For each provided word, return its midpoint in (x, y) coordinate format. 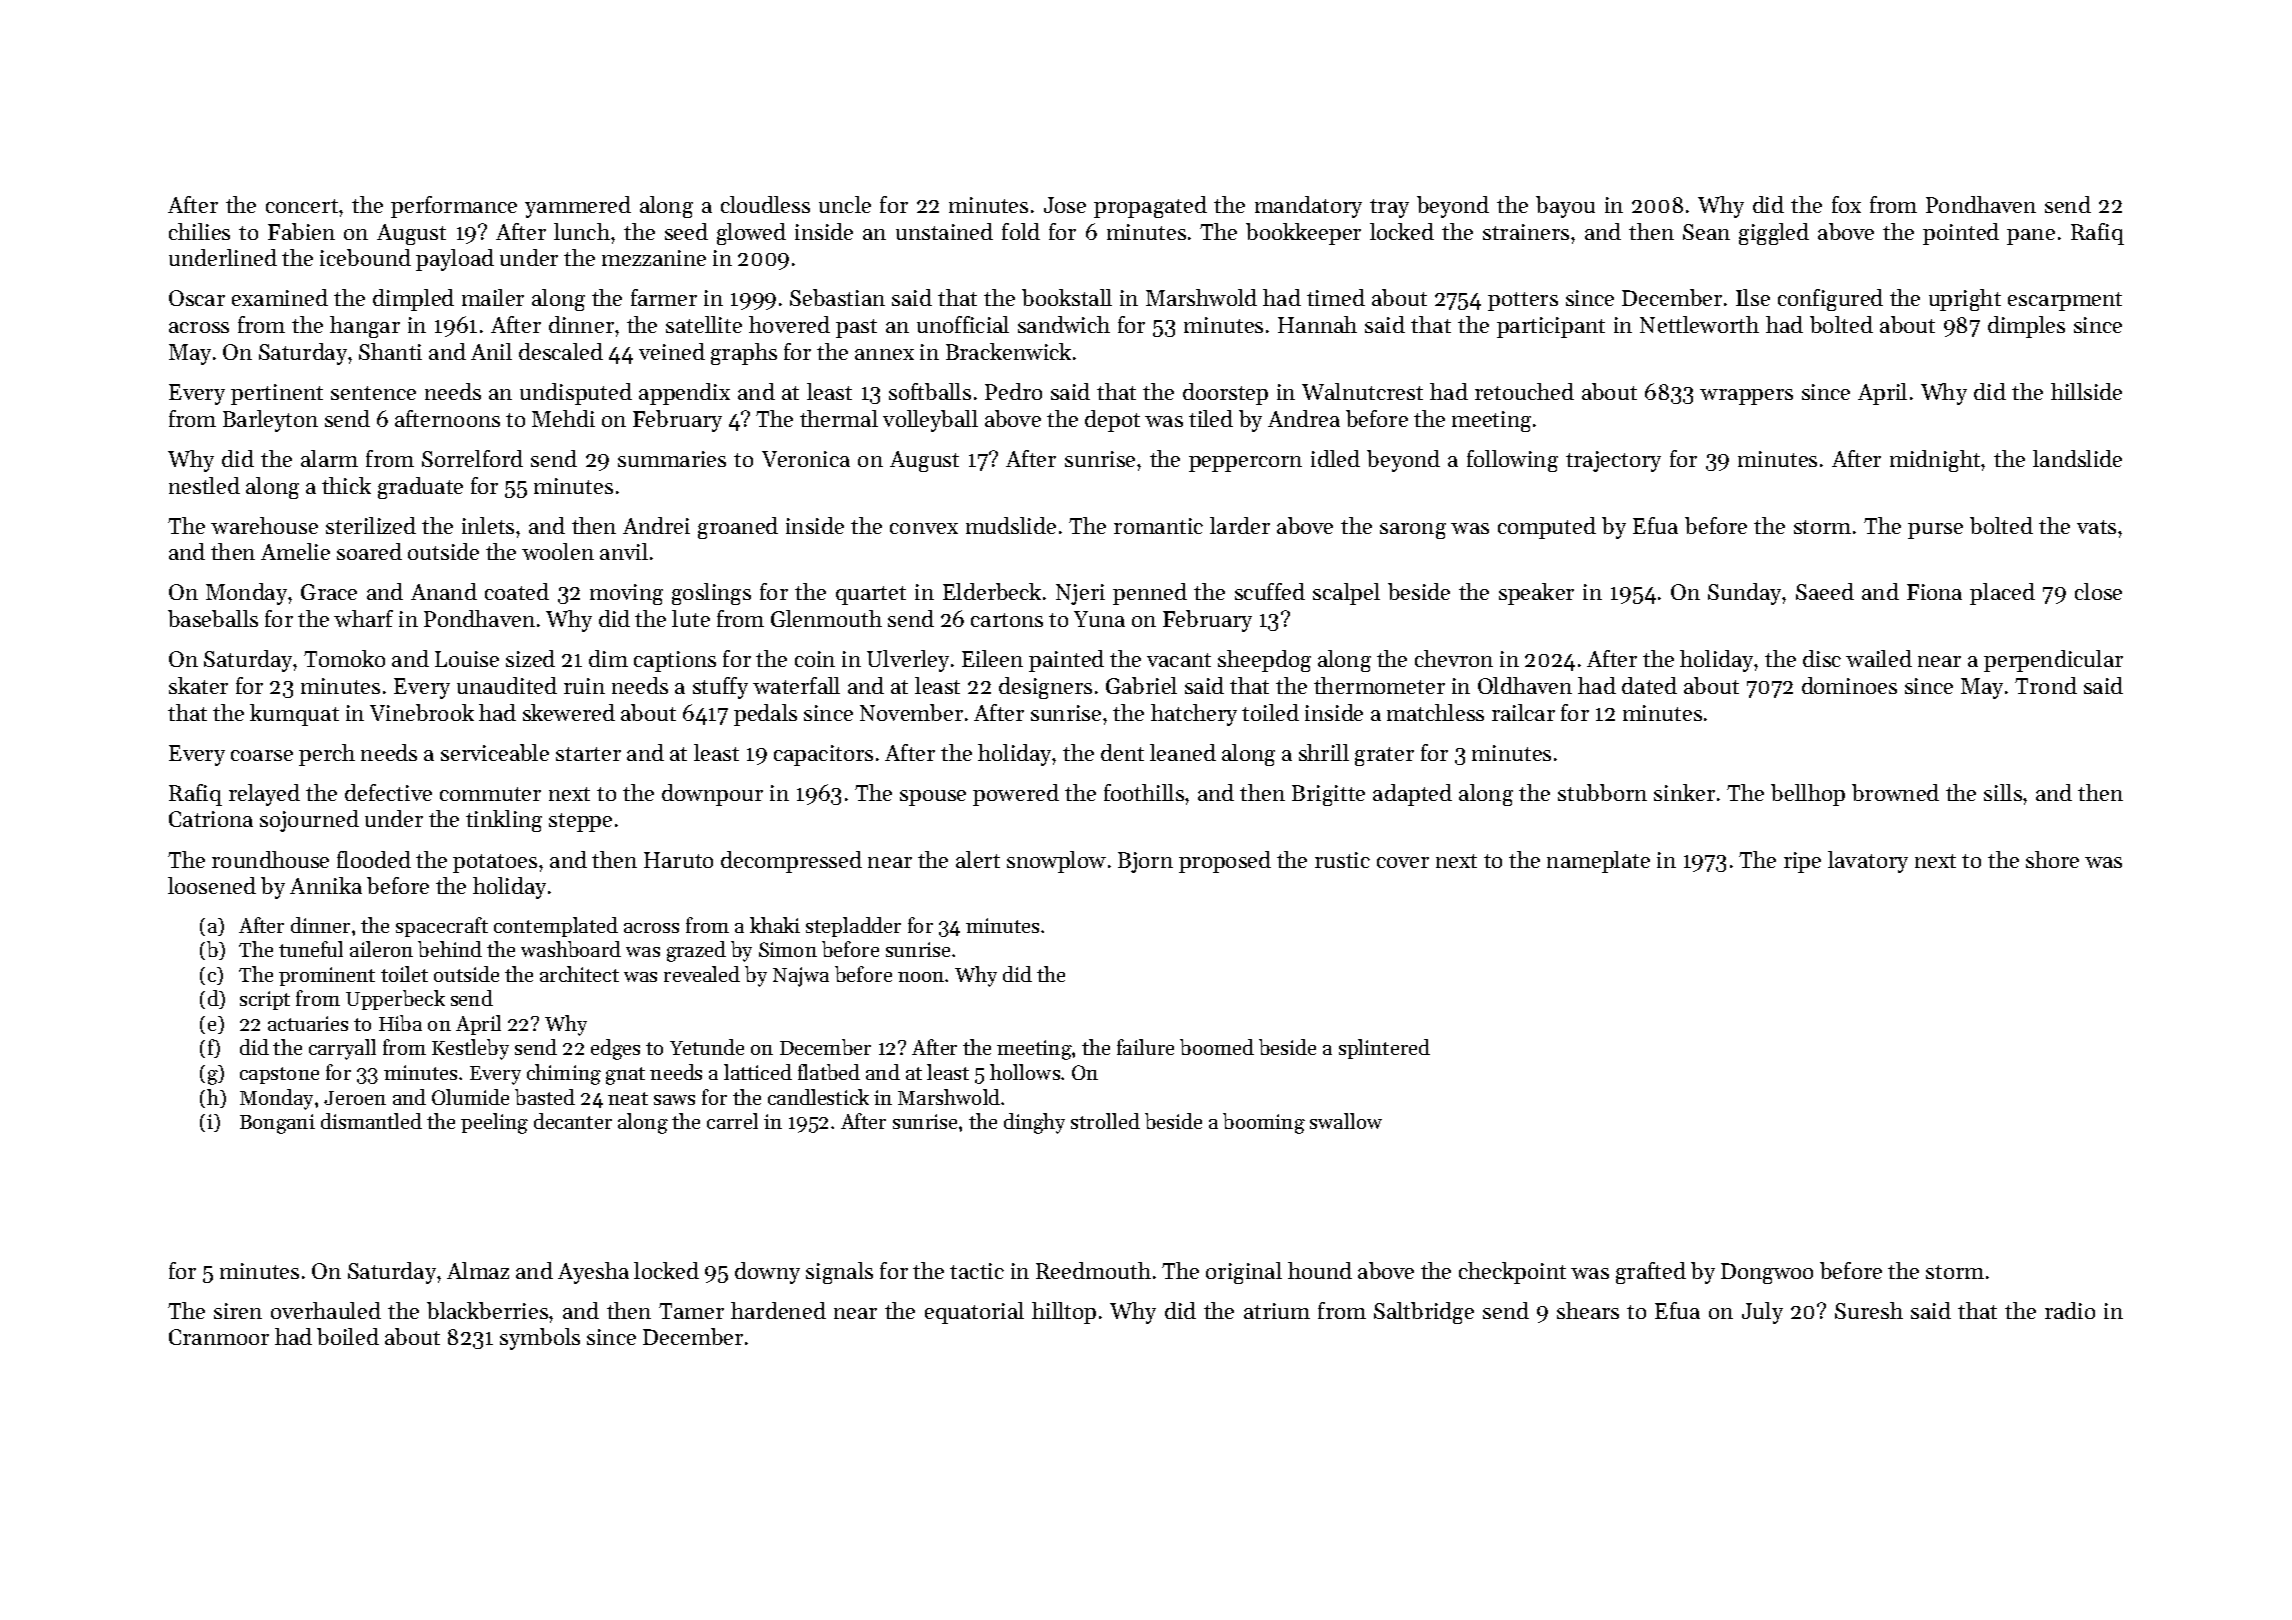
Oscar (197, 298)
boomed (1217, 1047)
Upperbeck (395, 1000)
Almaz (478, 1270)
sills (2003, 792)
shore (2052, 859)
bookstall (1067, 297)
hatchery (1194, 715)
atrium (1277, 1311)
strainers (1526, 232)
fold (1021, 231)
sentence (373, 393)
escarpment (2065, 301)
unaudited (507, 685)
